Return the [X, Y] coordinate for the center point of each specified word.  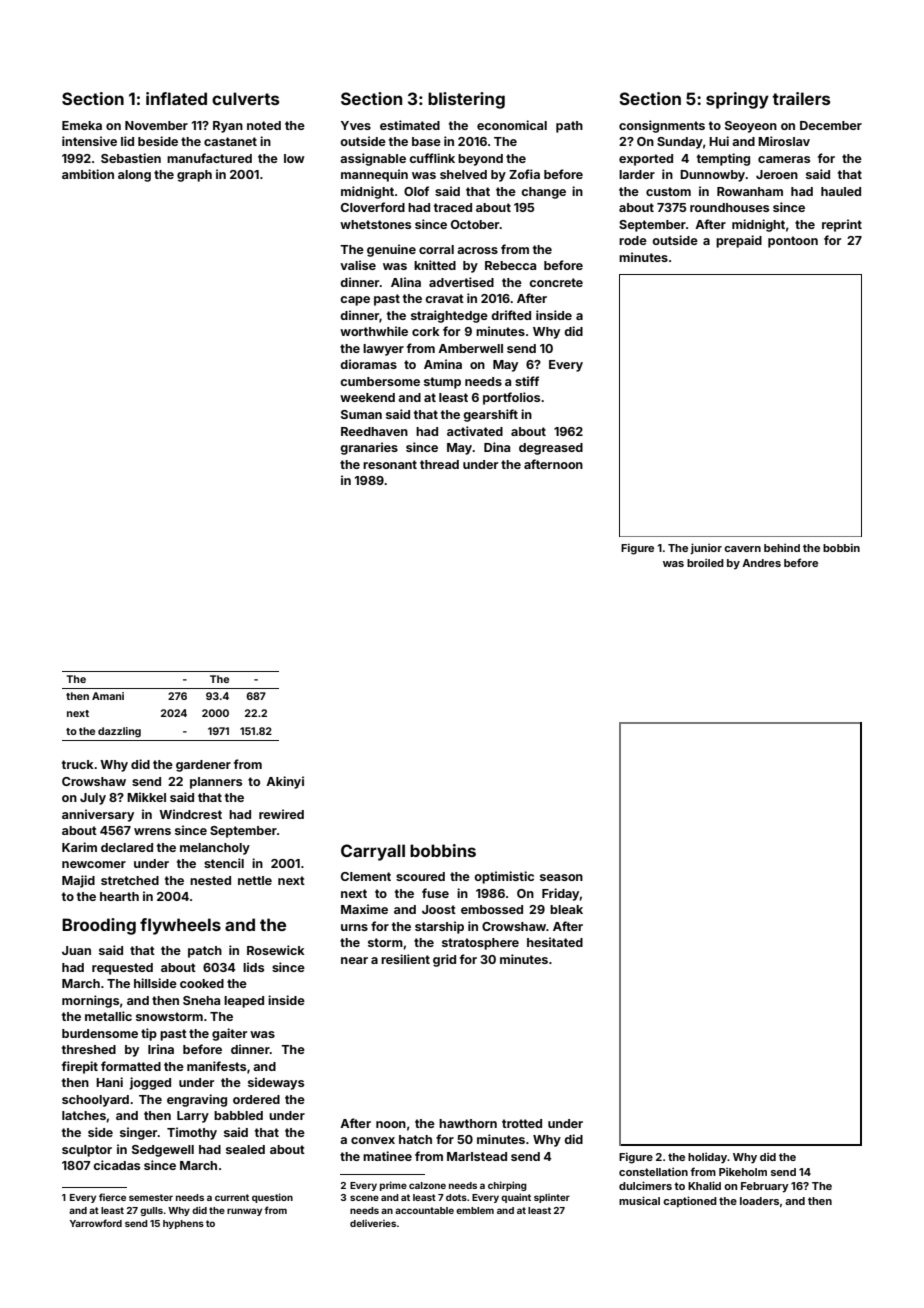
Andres [761, 563]
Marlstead [477, 1156]
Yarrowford [96, 1223]
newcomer [94, 864]
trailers [801, 98]
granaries [369, 448]
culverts [245, 98]
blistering [466, 100]
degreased [551, 449]
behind [782, 547]
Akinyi [285, 782]
